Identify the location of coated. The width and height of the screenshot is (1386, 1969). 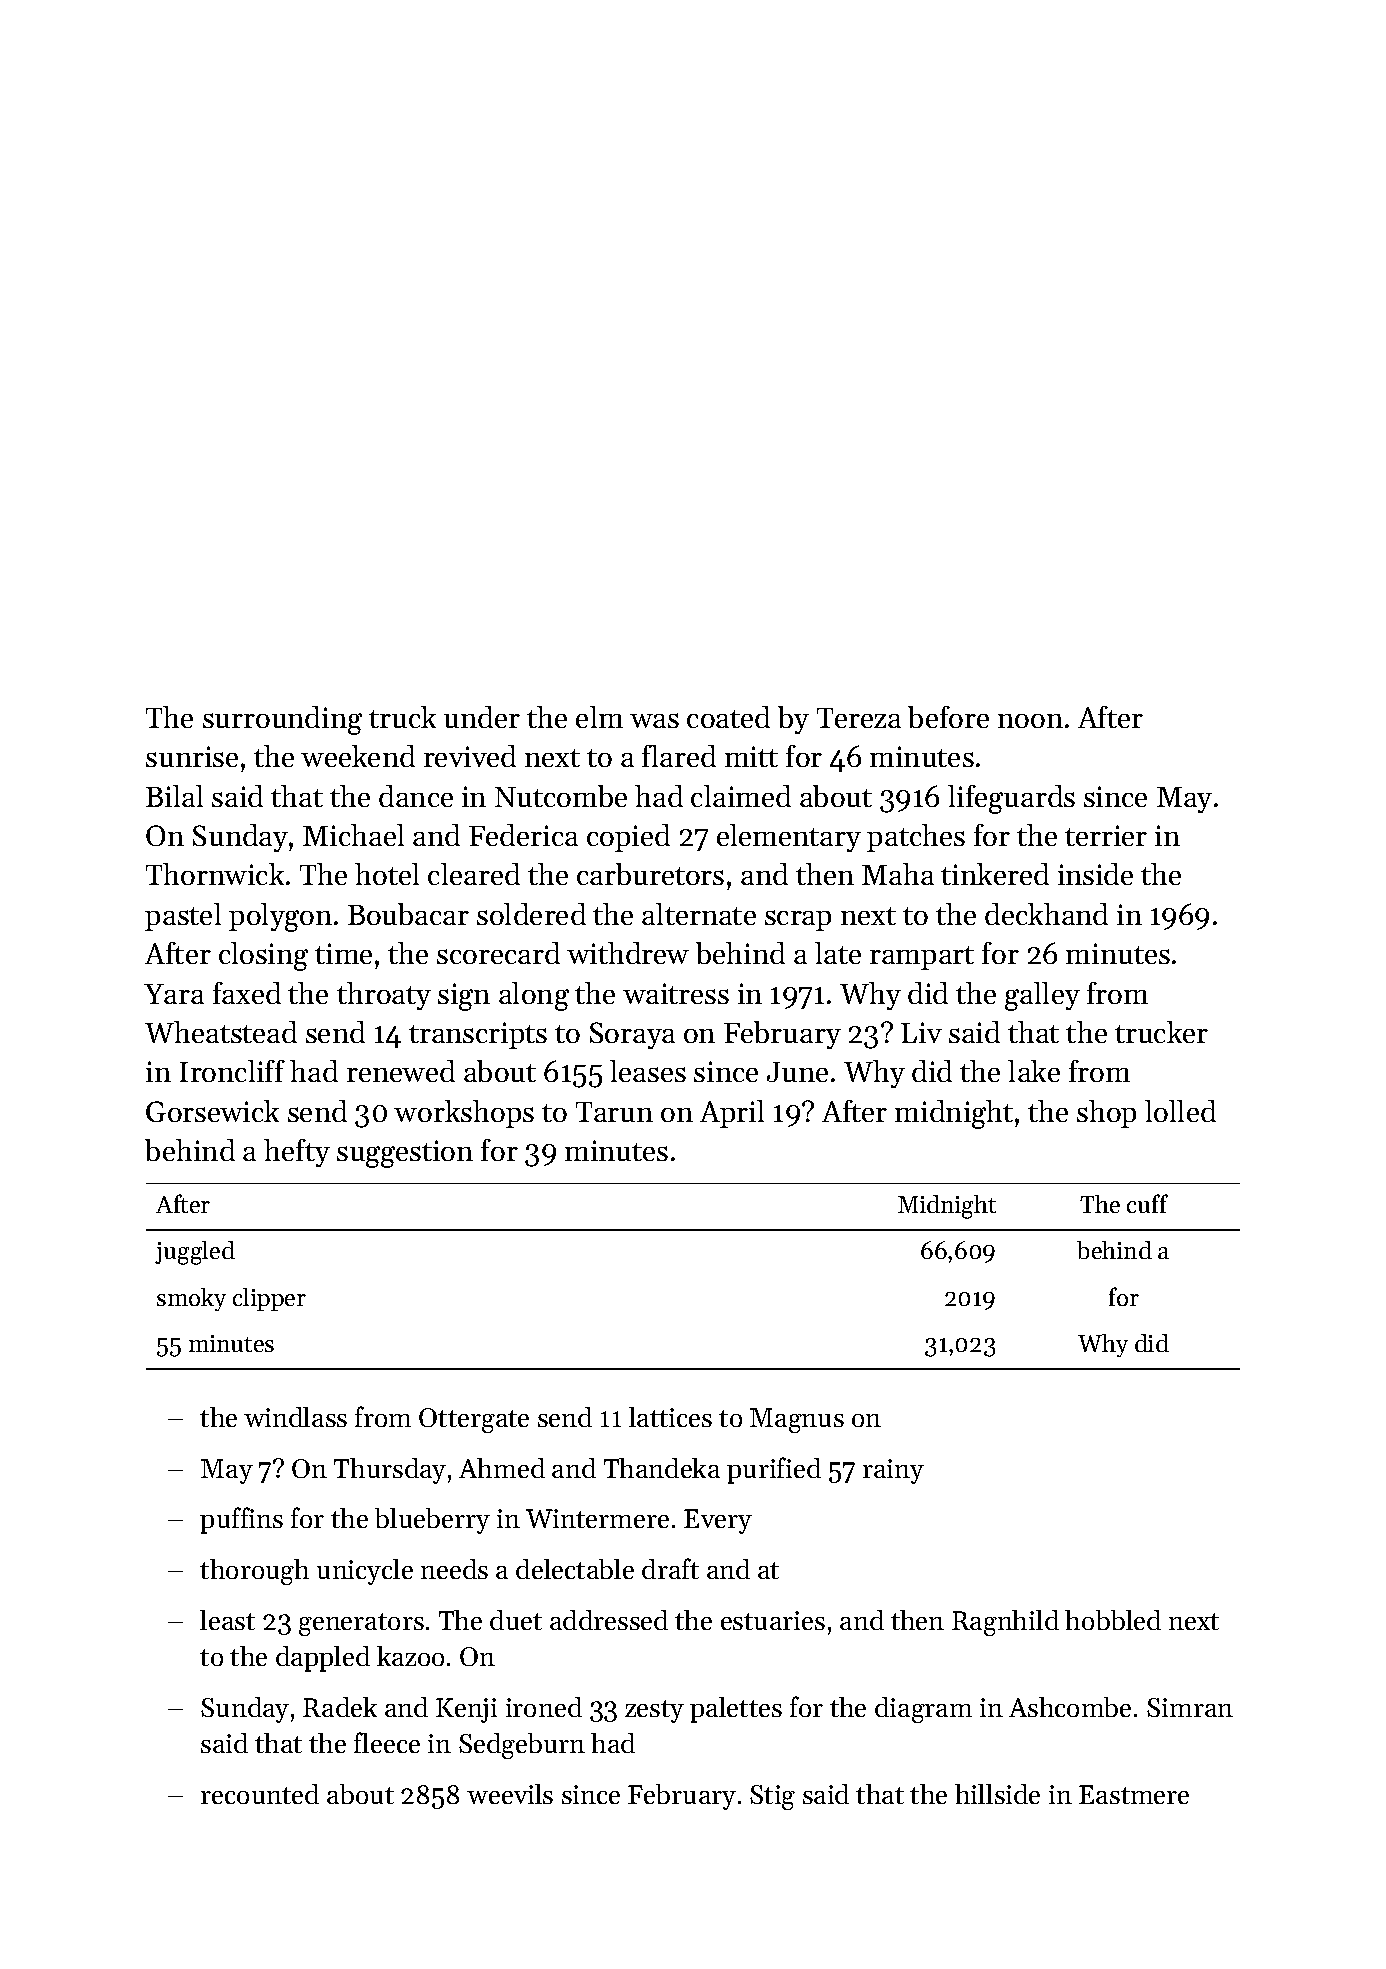
(728, 717).
